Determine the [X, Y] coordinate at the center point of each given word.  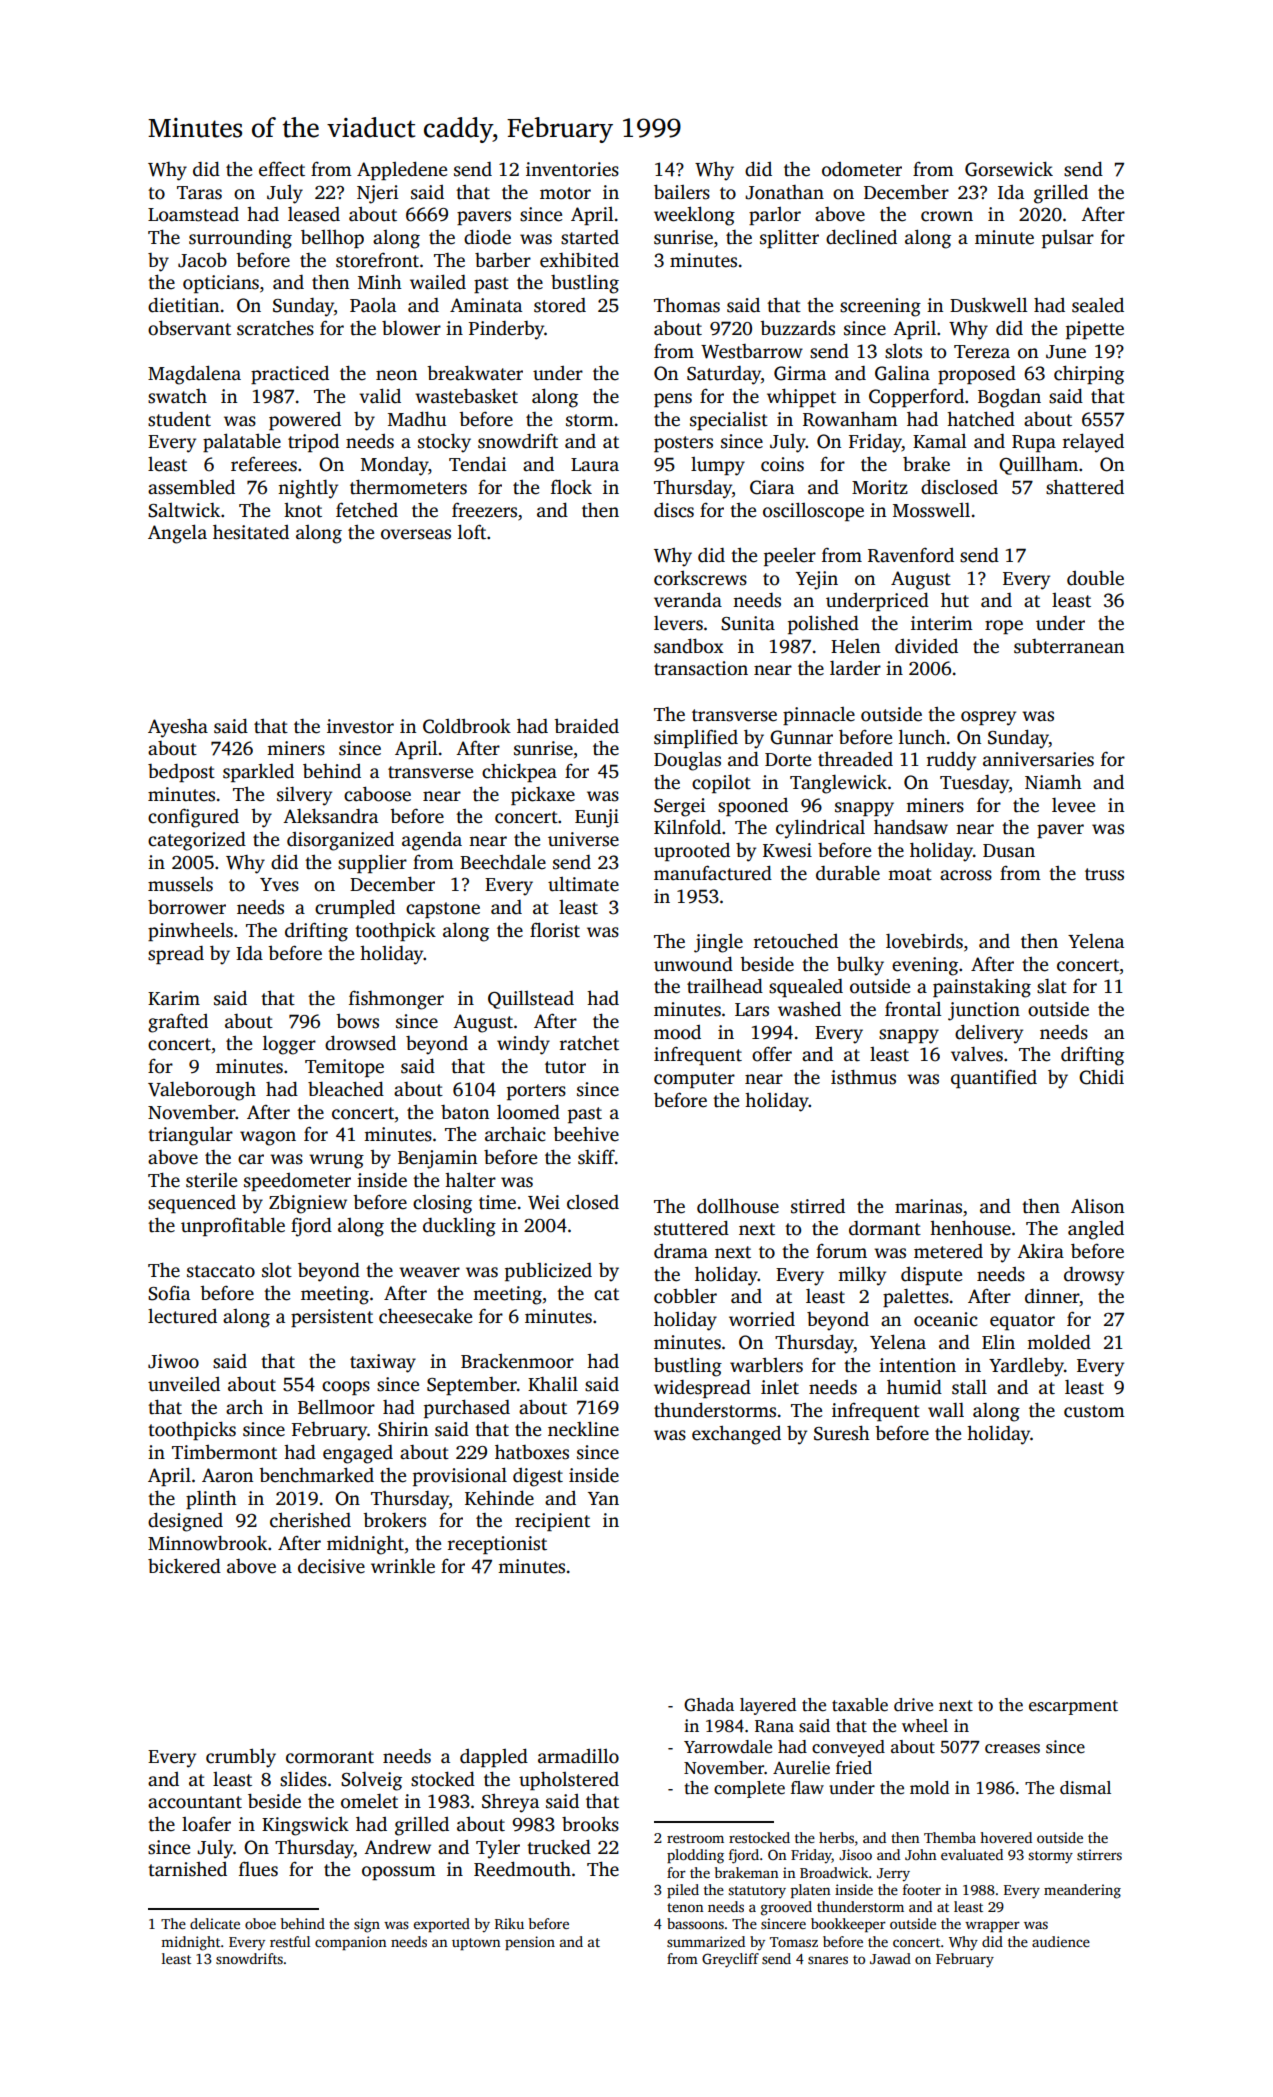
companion [351, 1943]
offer [772, 1054]
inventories [572, 169]
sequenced [192, 1204]
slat [1052, 986]
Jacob [202, 260]
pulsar [1068, 239]
